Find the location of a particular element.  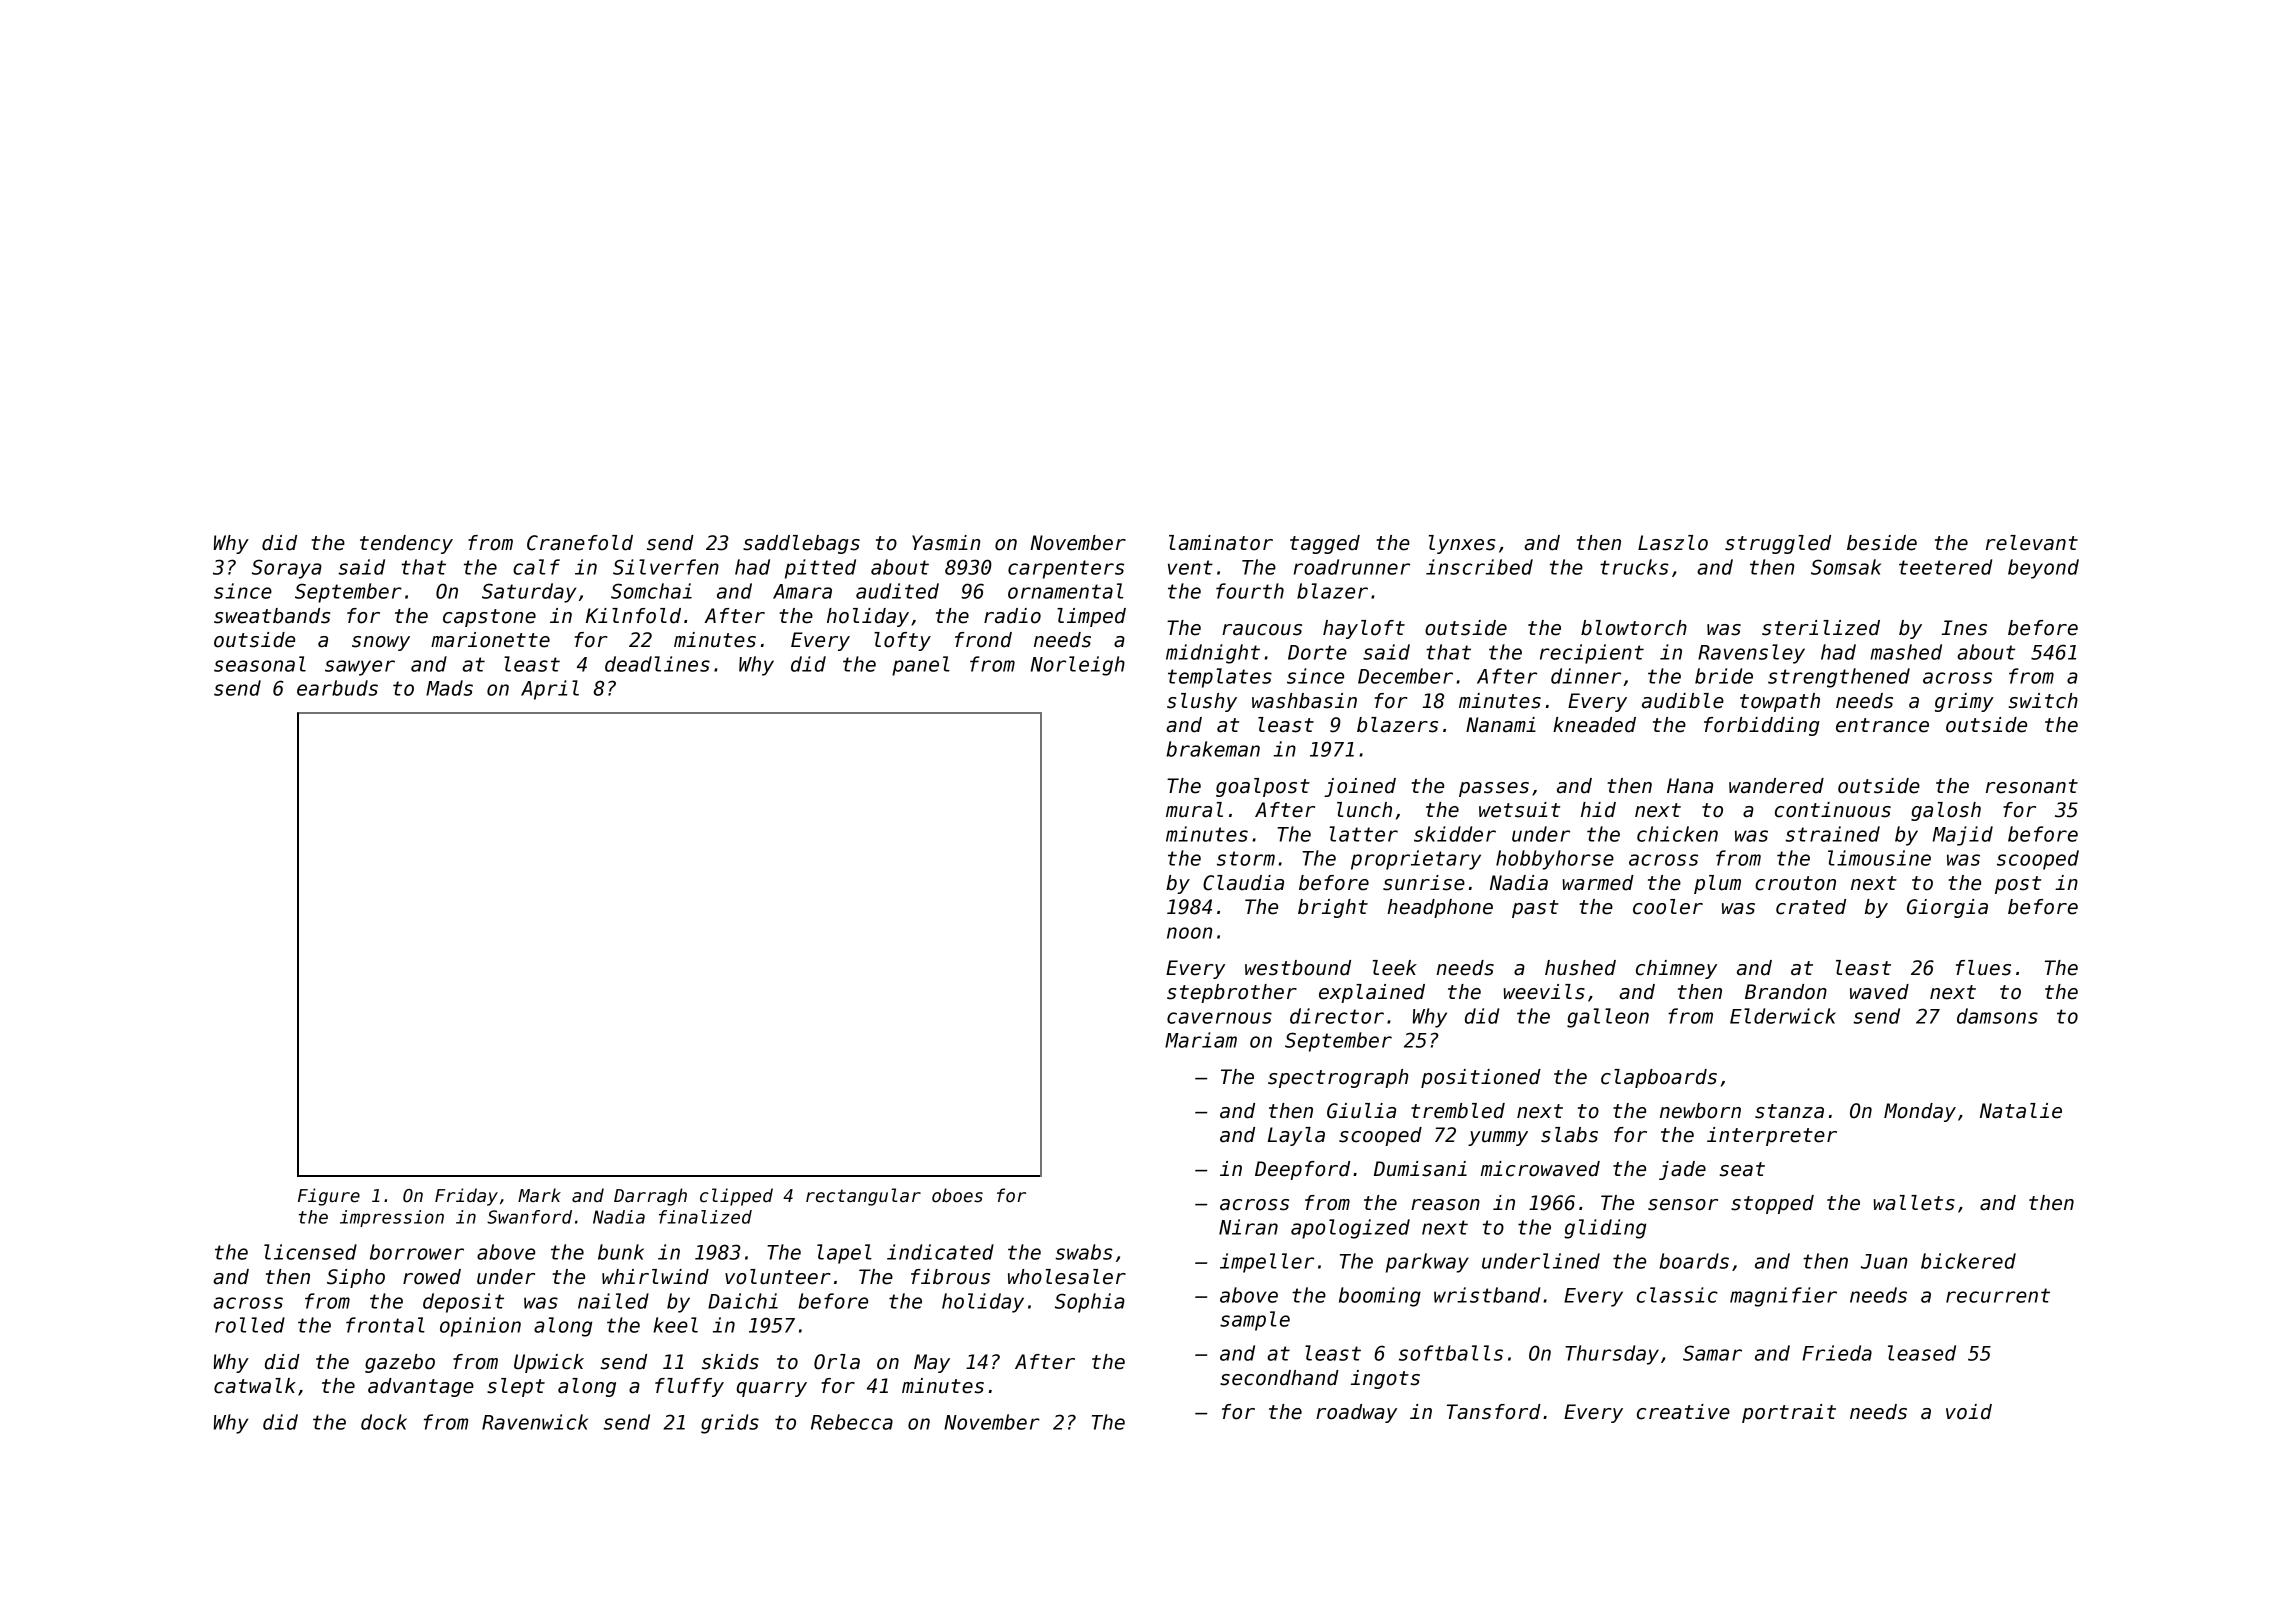

flues is located at coordinates (1983, 968).
